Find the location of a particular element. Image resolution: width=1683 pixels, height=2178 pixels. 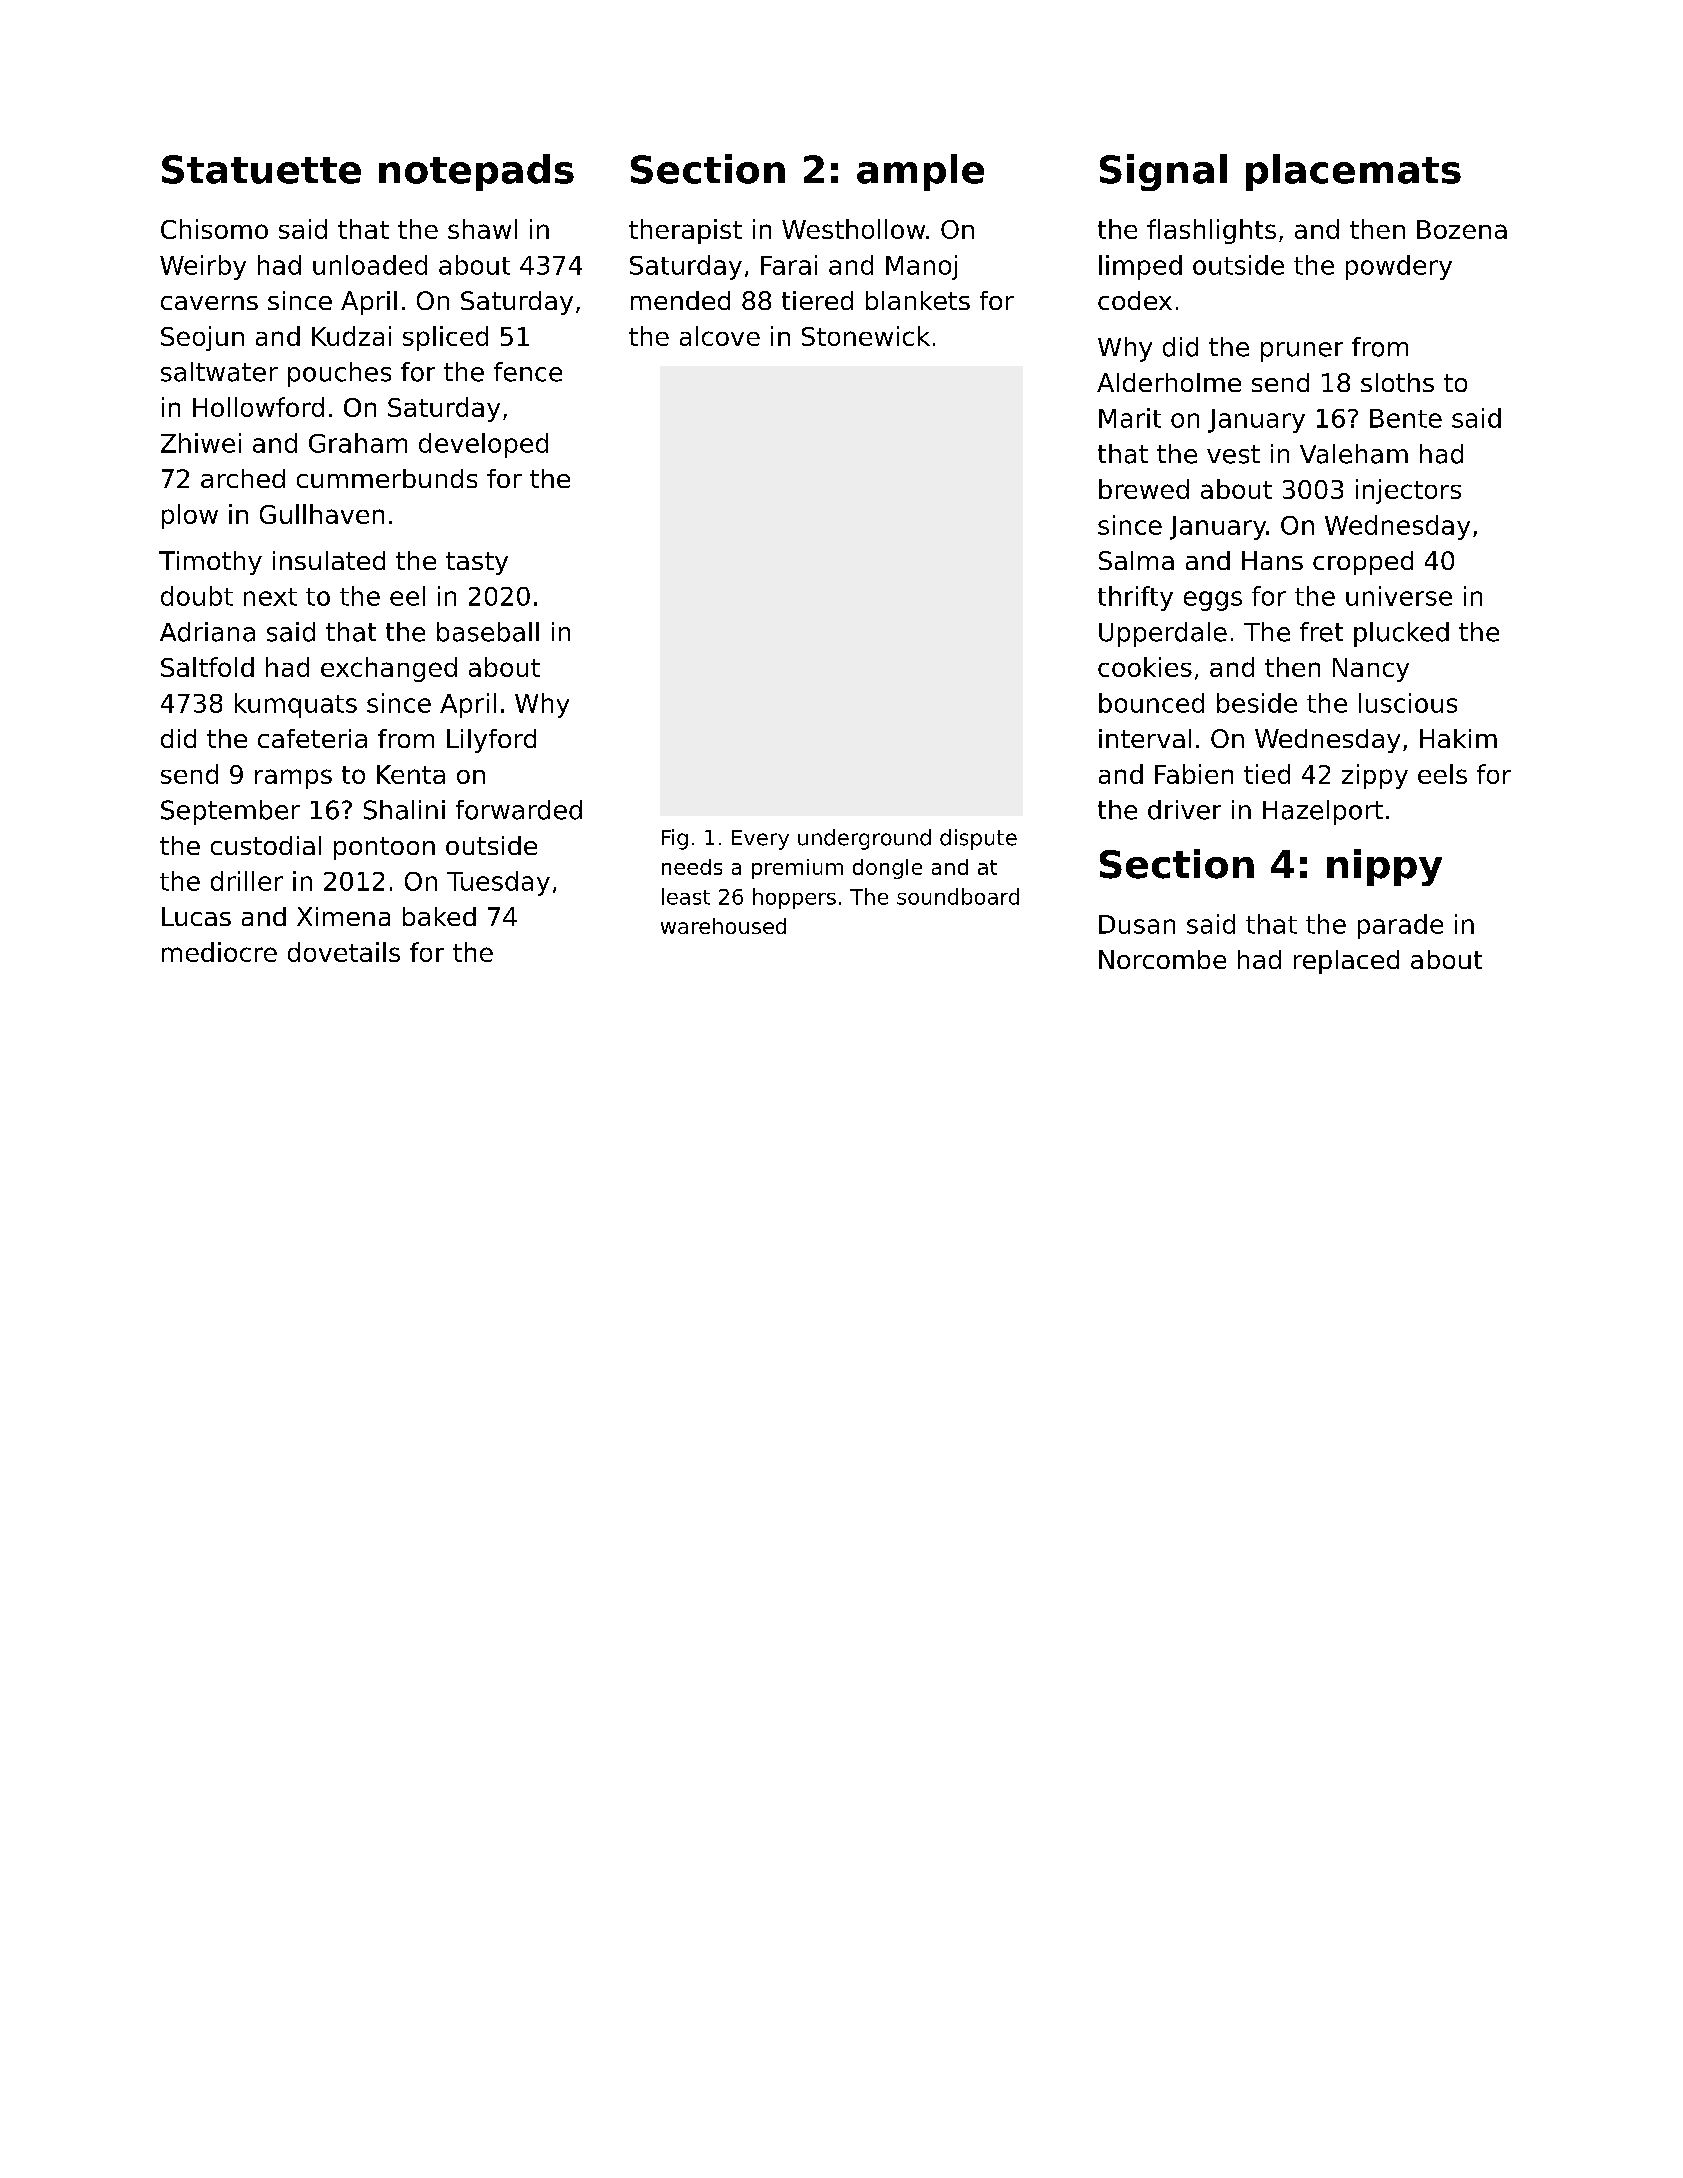

cookies is located at coordinates (1145, 667).
